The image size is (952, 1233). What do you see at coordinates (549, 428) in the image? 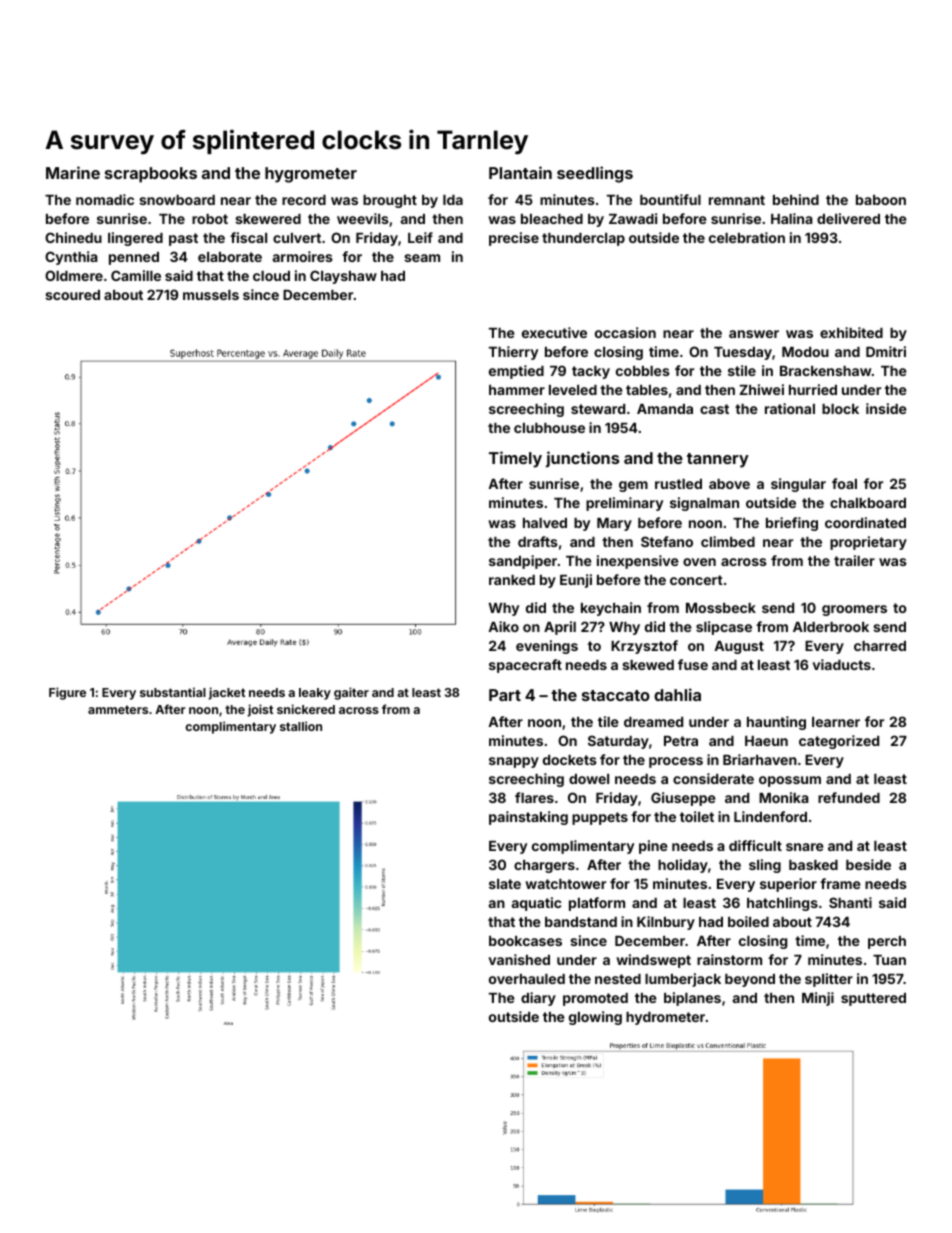
I see `clubhouse` at bounding box center [549, 428].
